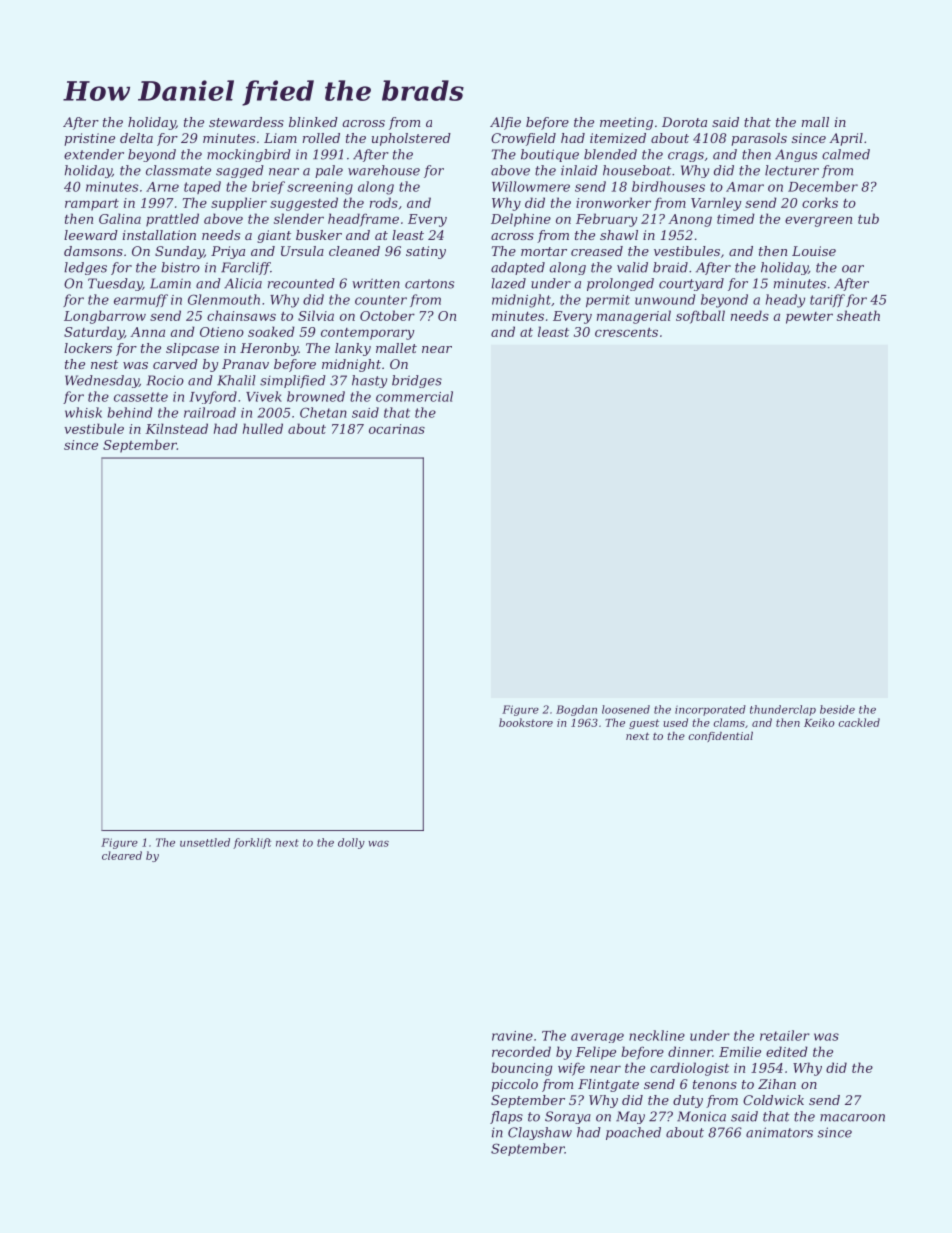 The height and width of the screenshot is (1233, 952). I want to click on cartons, so click(429, 284).
